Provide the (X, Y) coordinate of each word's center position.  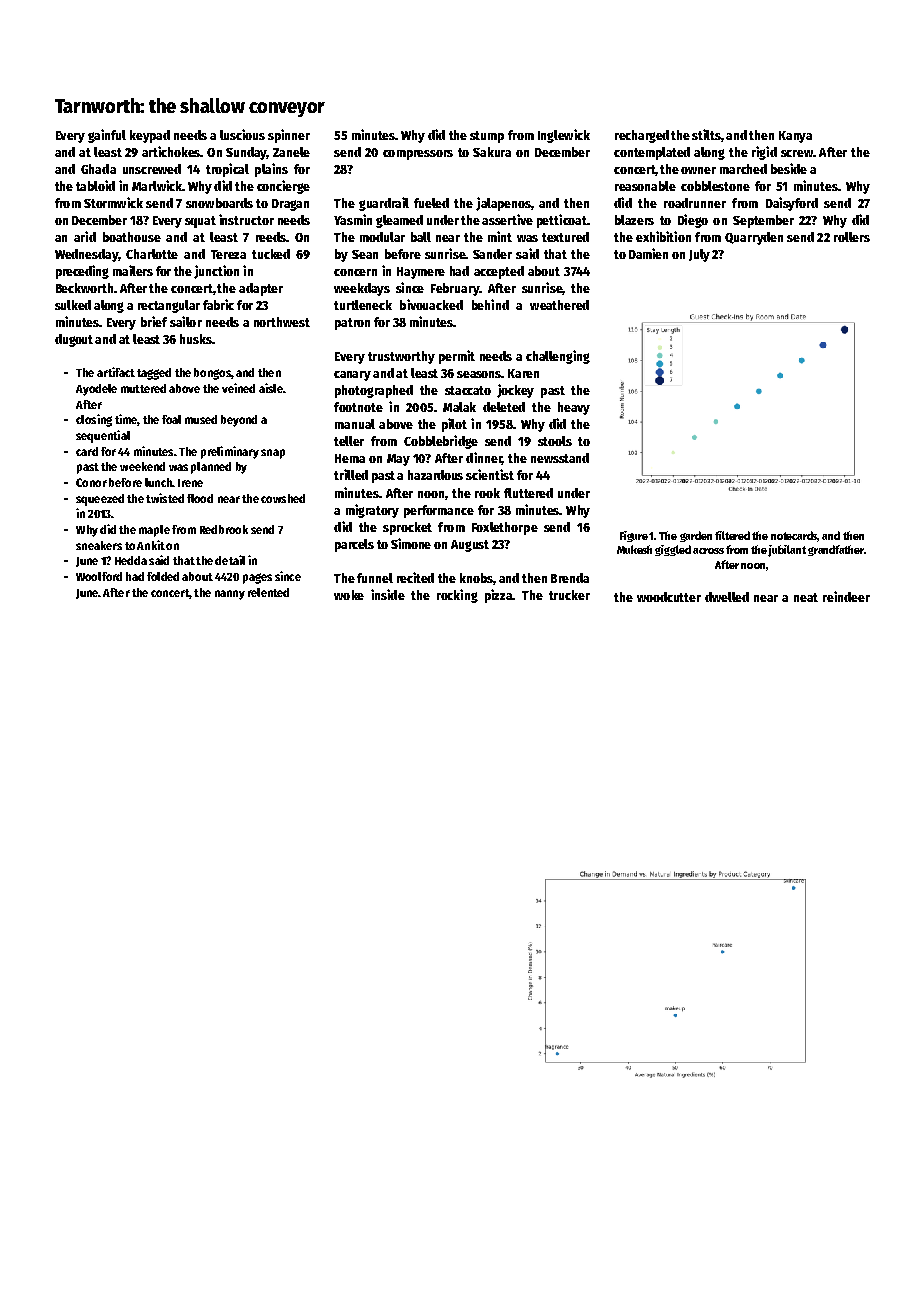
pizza (498, 596)
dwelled (727, 597)
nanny (230, 595)
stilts (707, 135)
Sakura (492, 152)
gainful (107, 136)
